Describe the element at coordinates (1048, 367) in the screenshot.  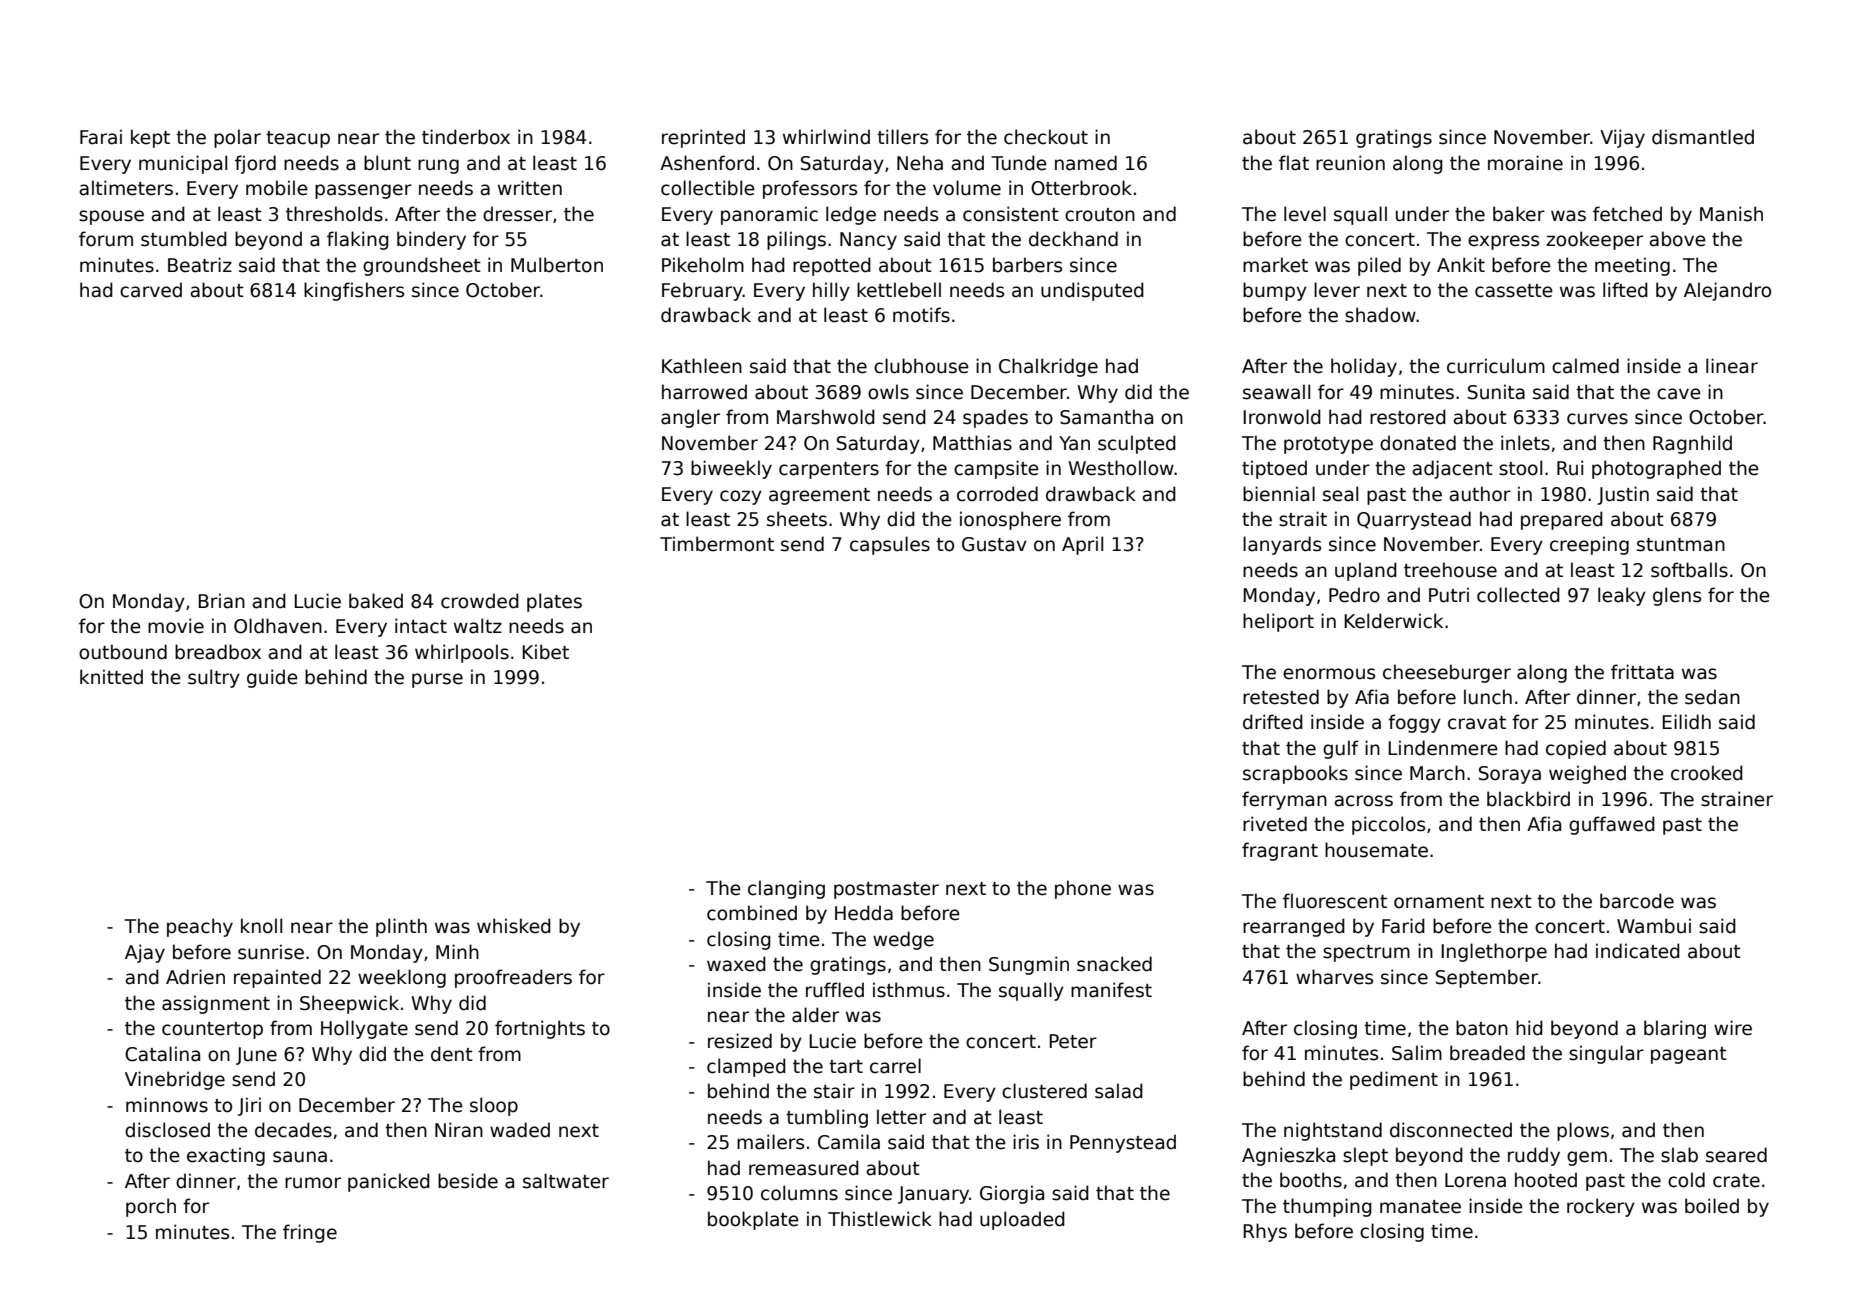
I see `Chalkridge` at that location.
